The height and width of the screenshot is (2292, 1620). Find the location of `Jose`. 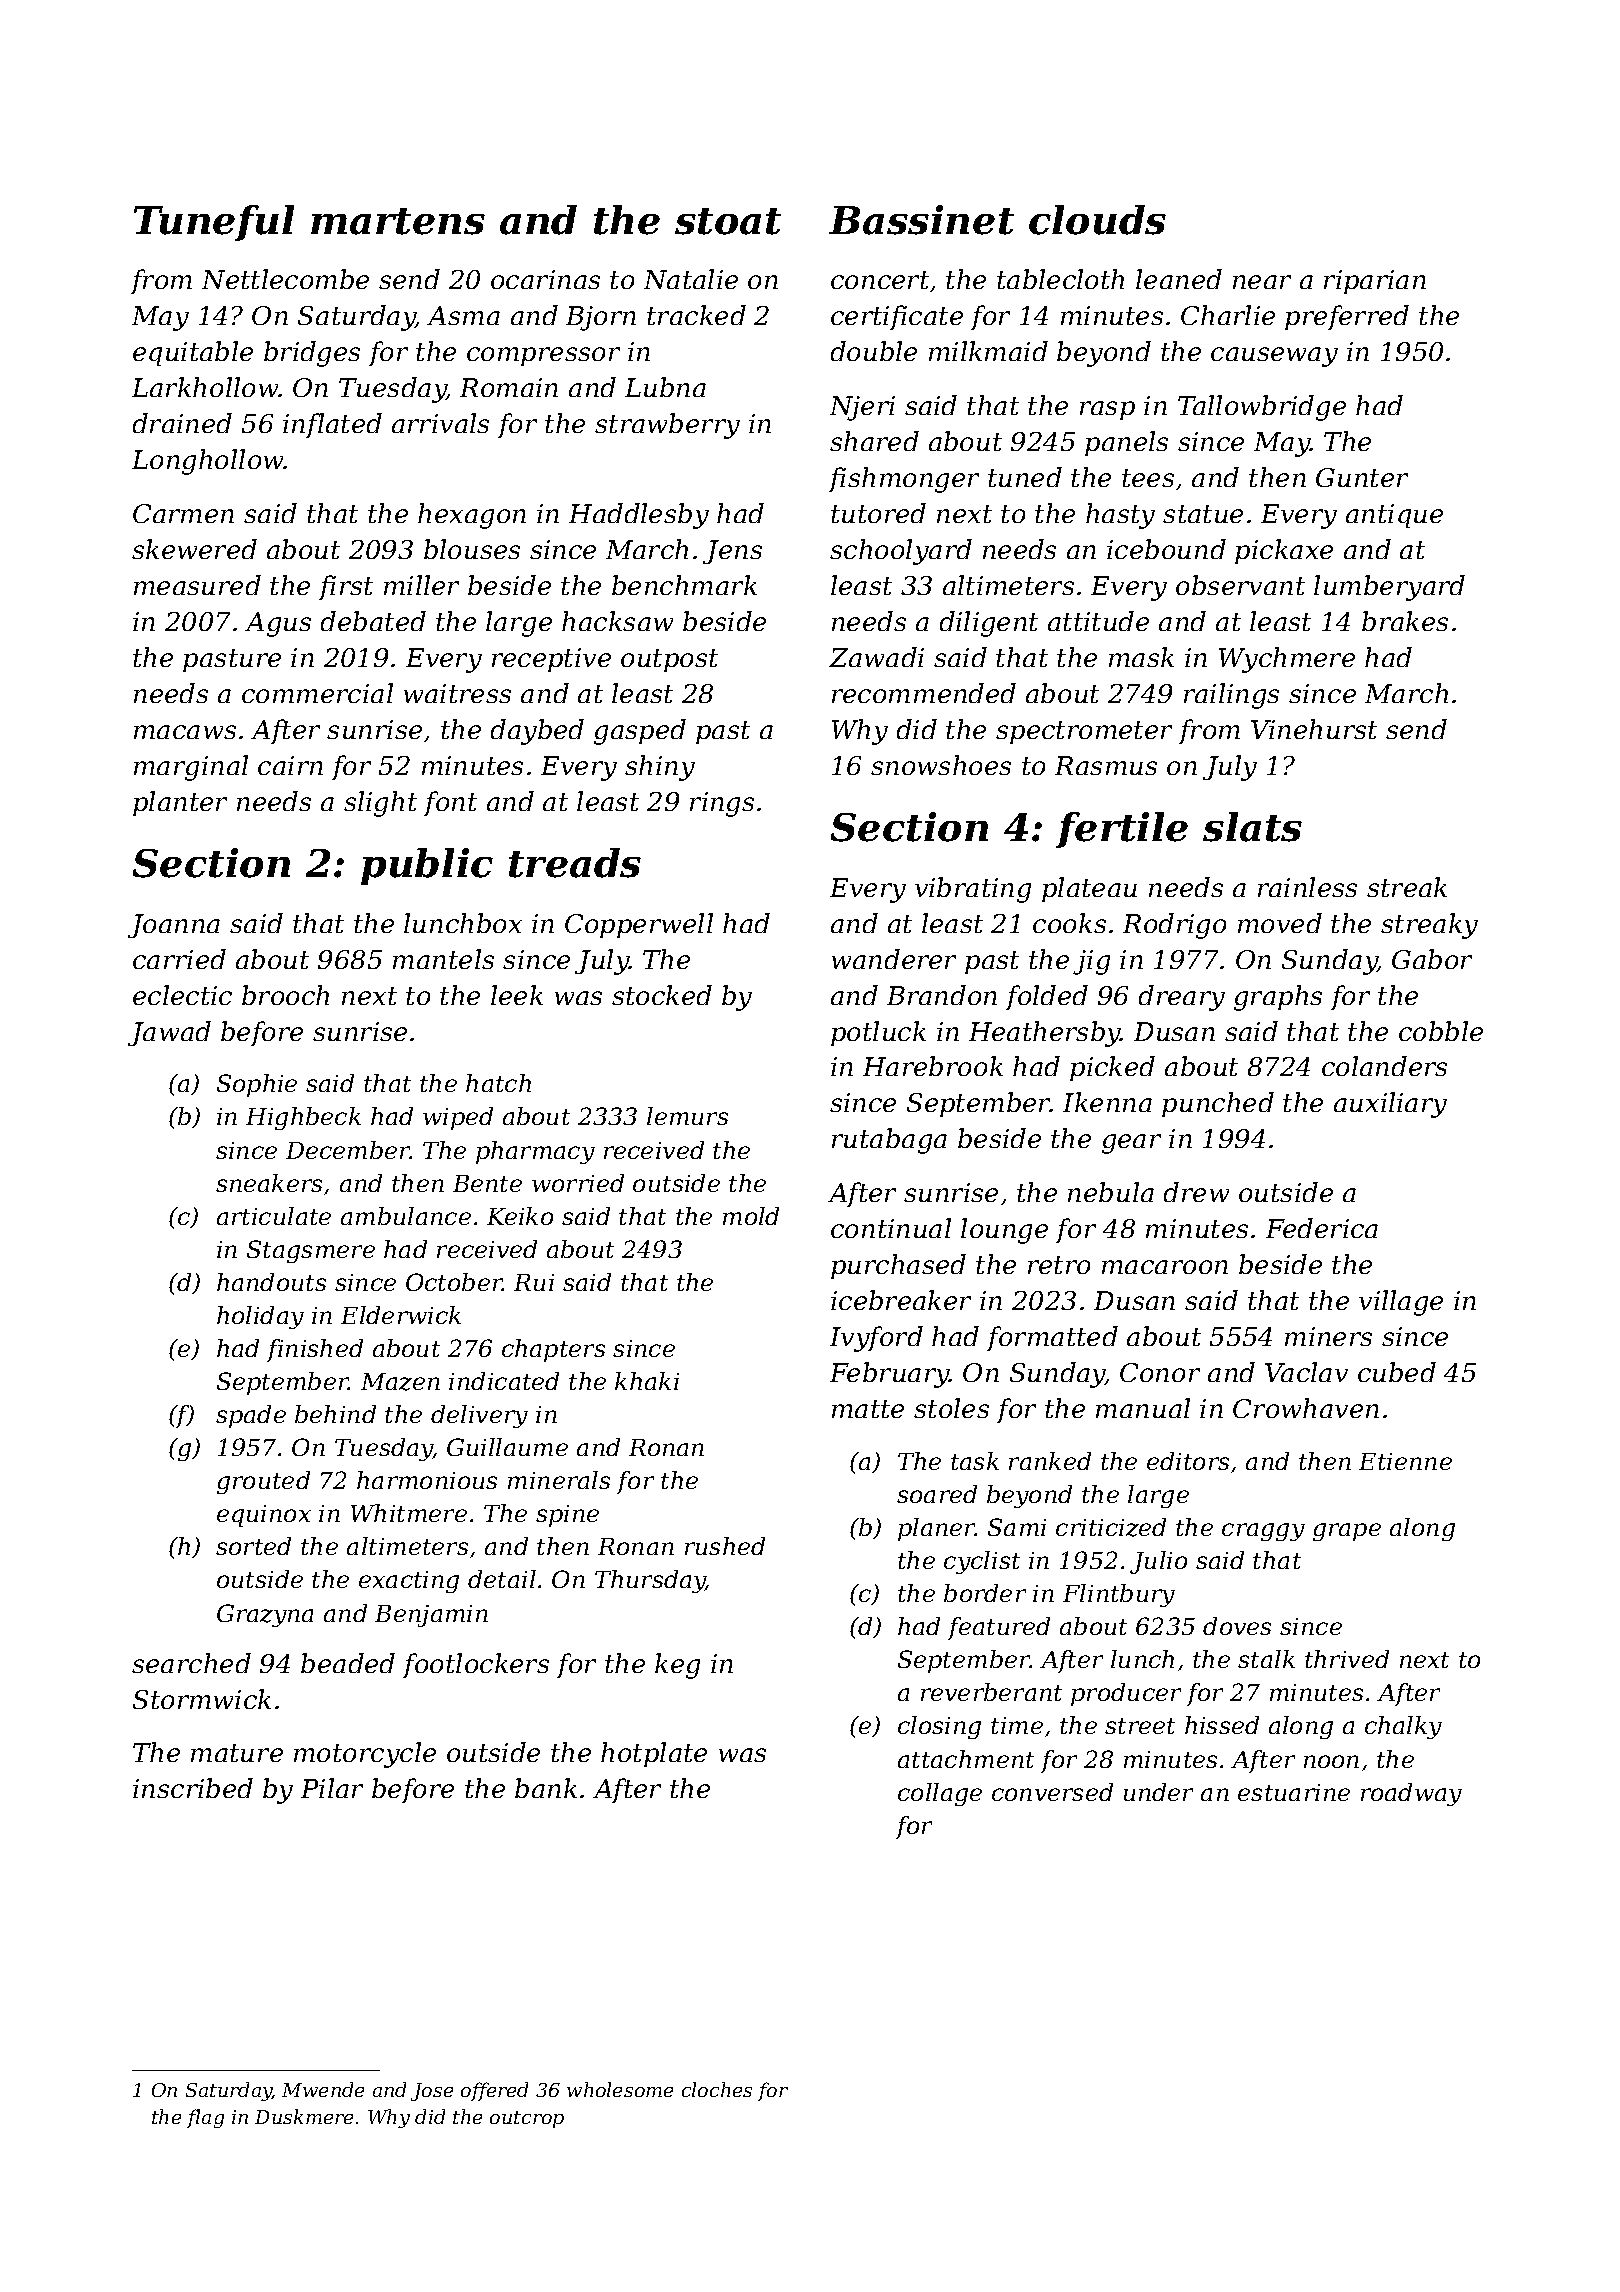

Jose is located at coordinates (432, 2092).
